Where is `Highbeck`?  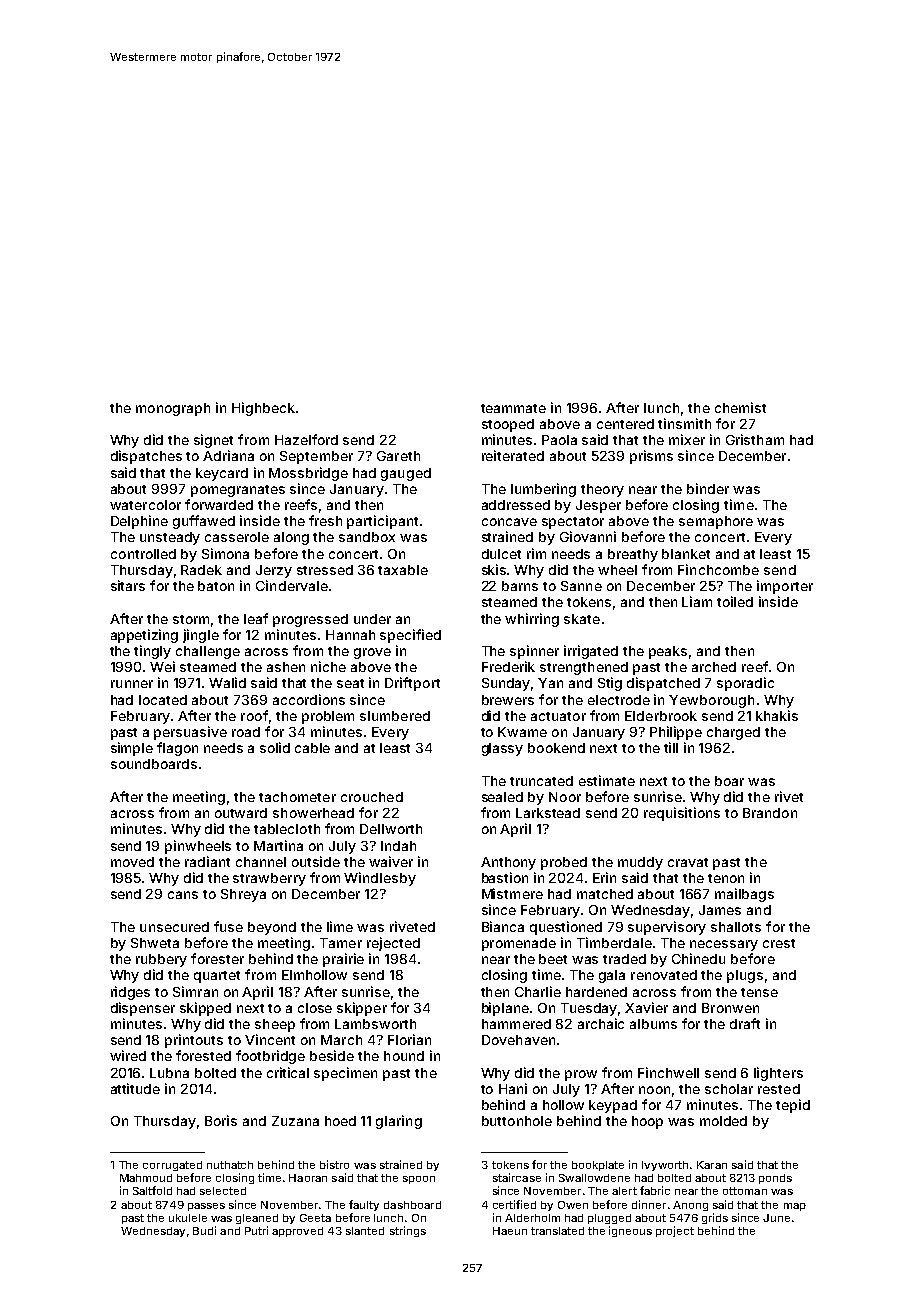 Highbeck is located at coordinates (263, 409).
